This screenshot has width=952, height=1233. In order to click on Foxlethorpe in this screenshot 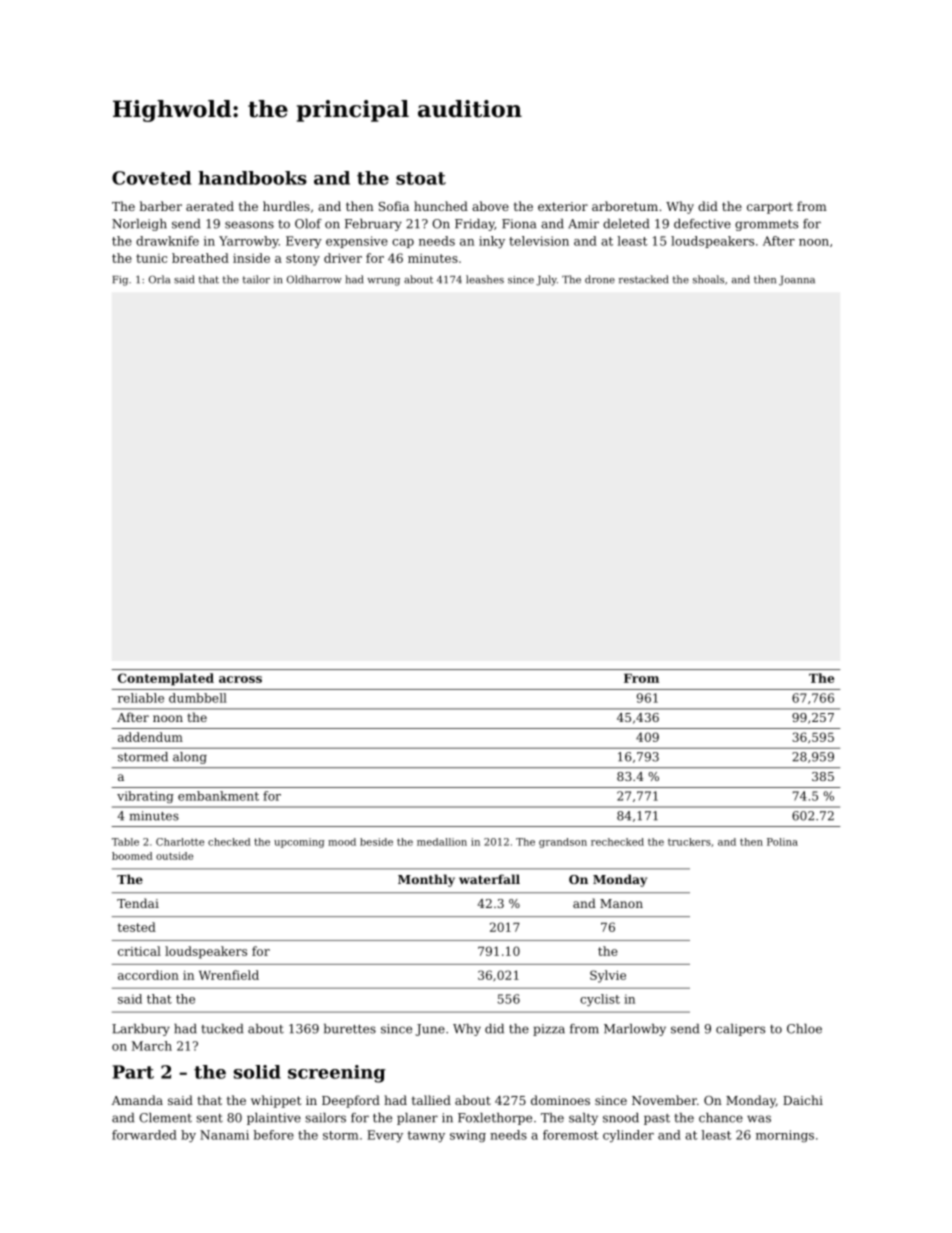, I will do `click(495, 1119)`.
